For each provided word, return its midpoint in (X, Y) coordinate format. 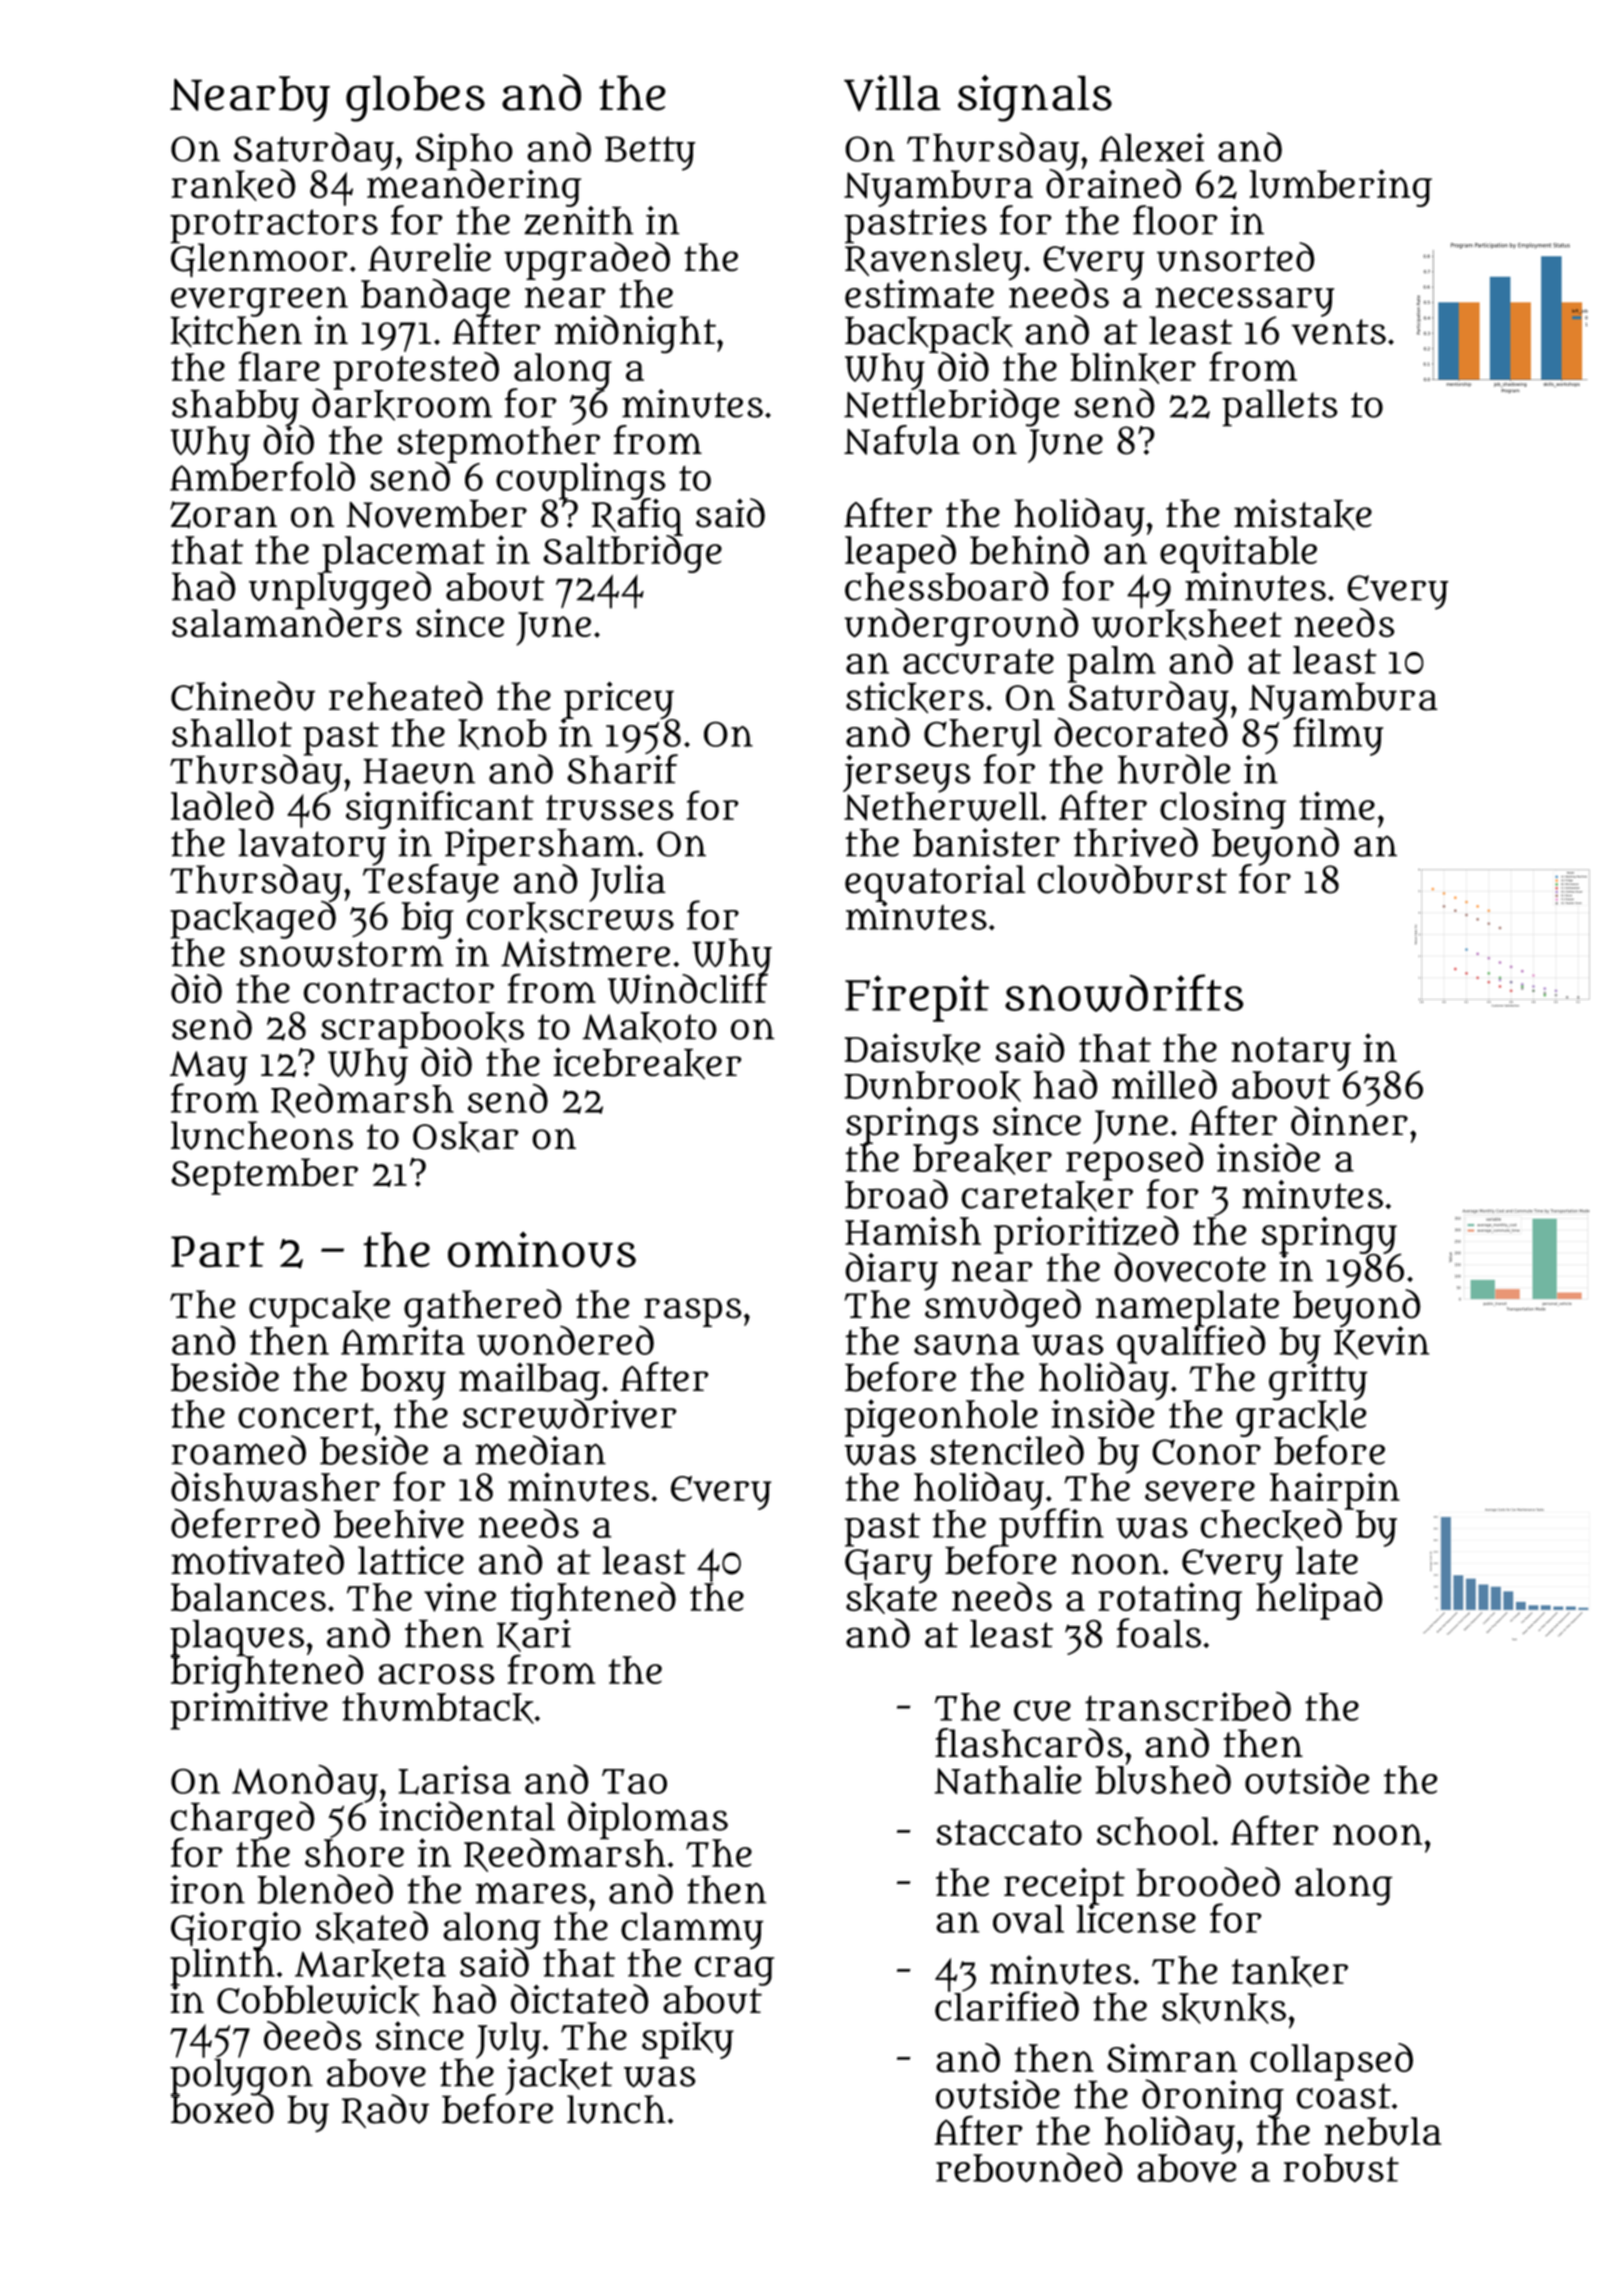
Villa (892, 93)
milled (1164, 1084)
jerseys (907, 773)
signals (1035, 98)
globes (415, 98)
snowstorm (342, 954)
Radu (385, 2111)
